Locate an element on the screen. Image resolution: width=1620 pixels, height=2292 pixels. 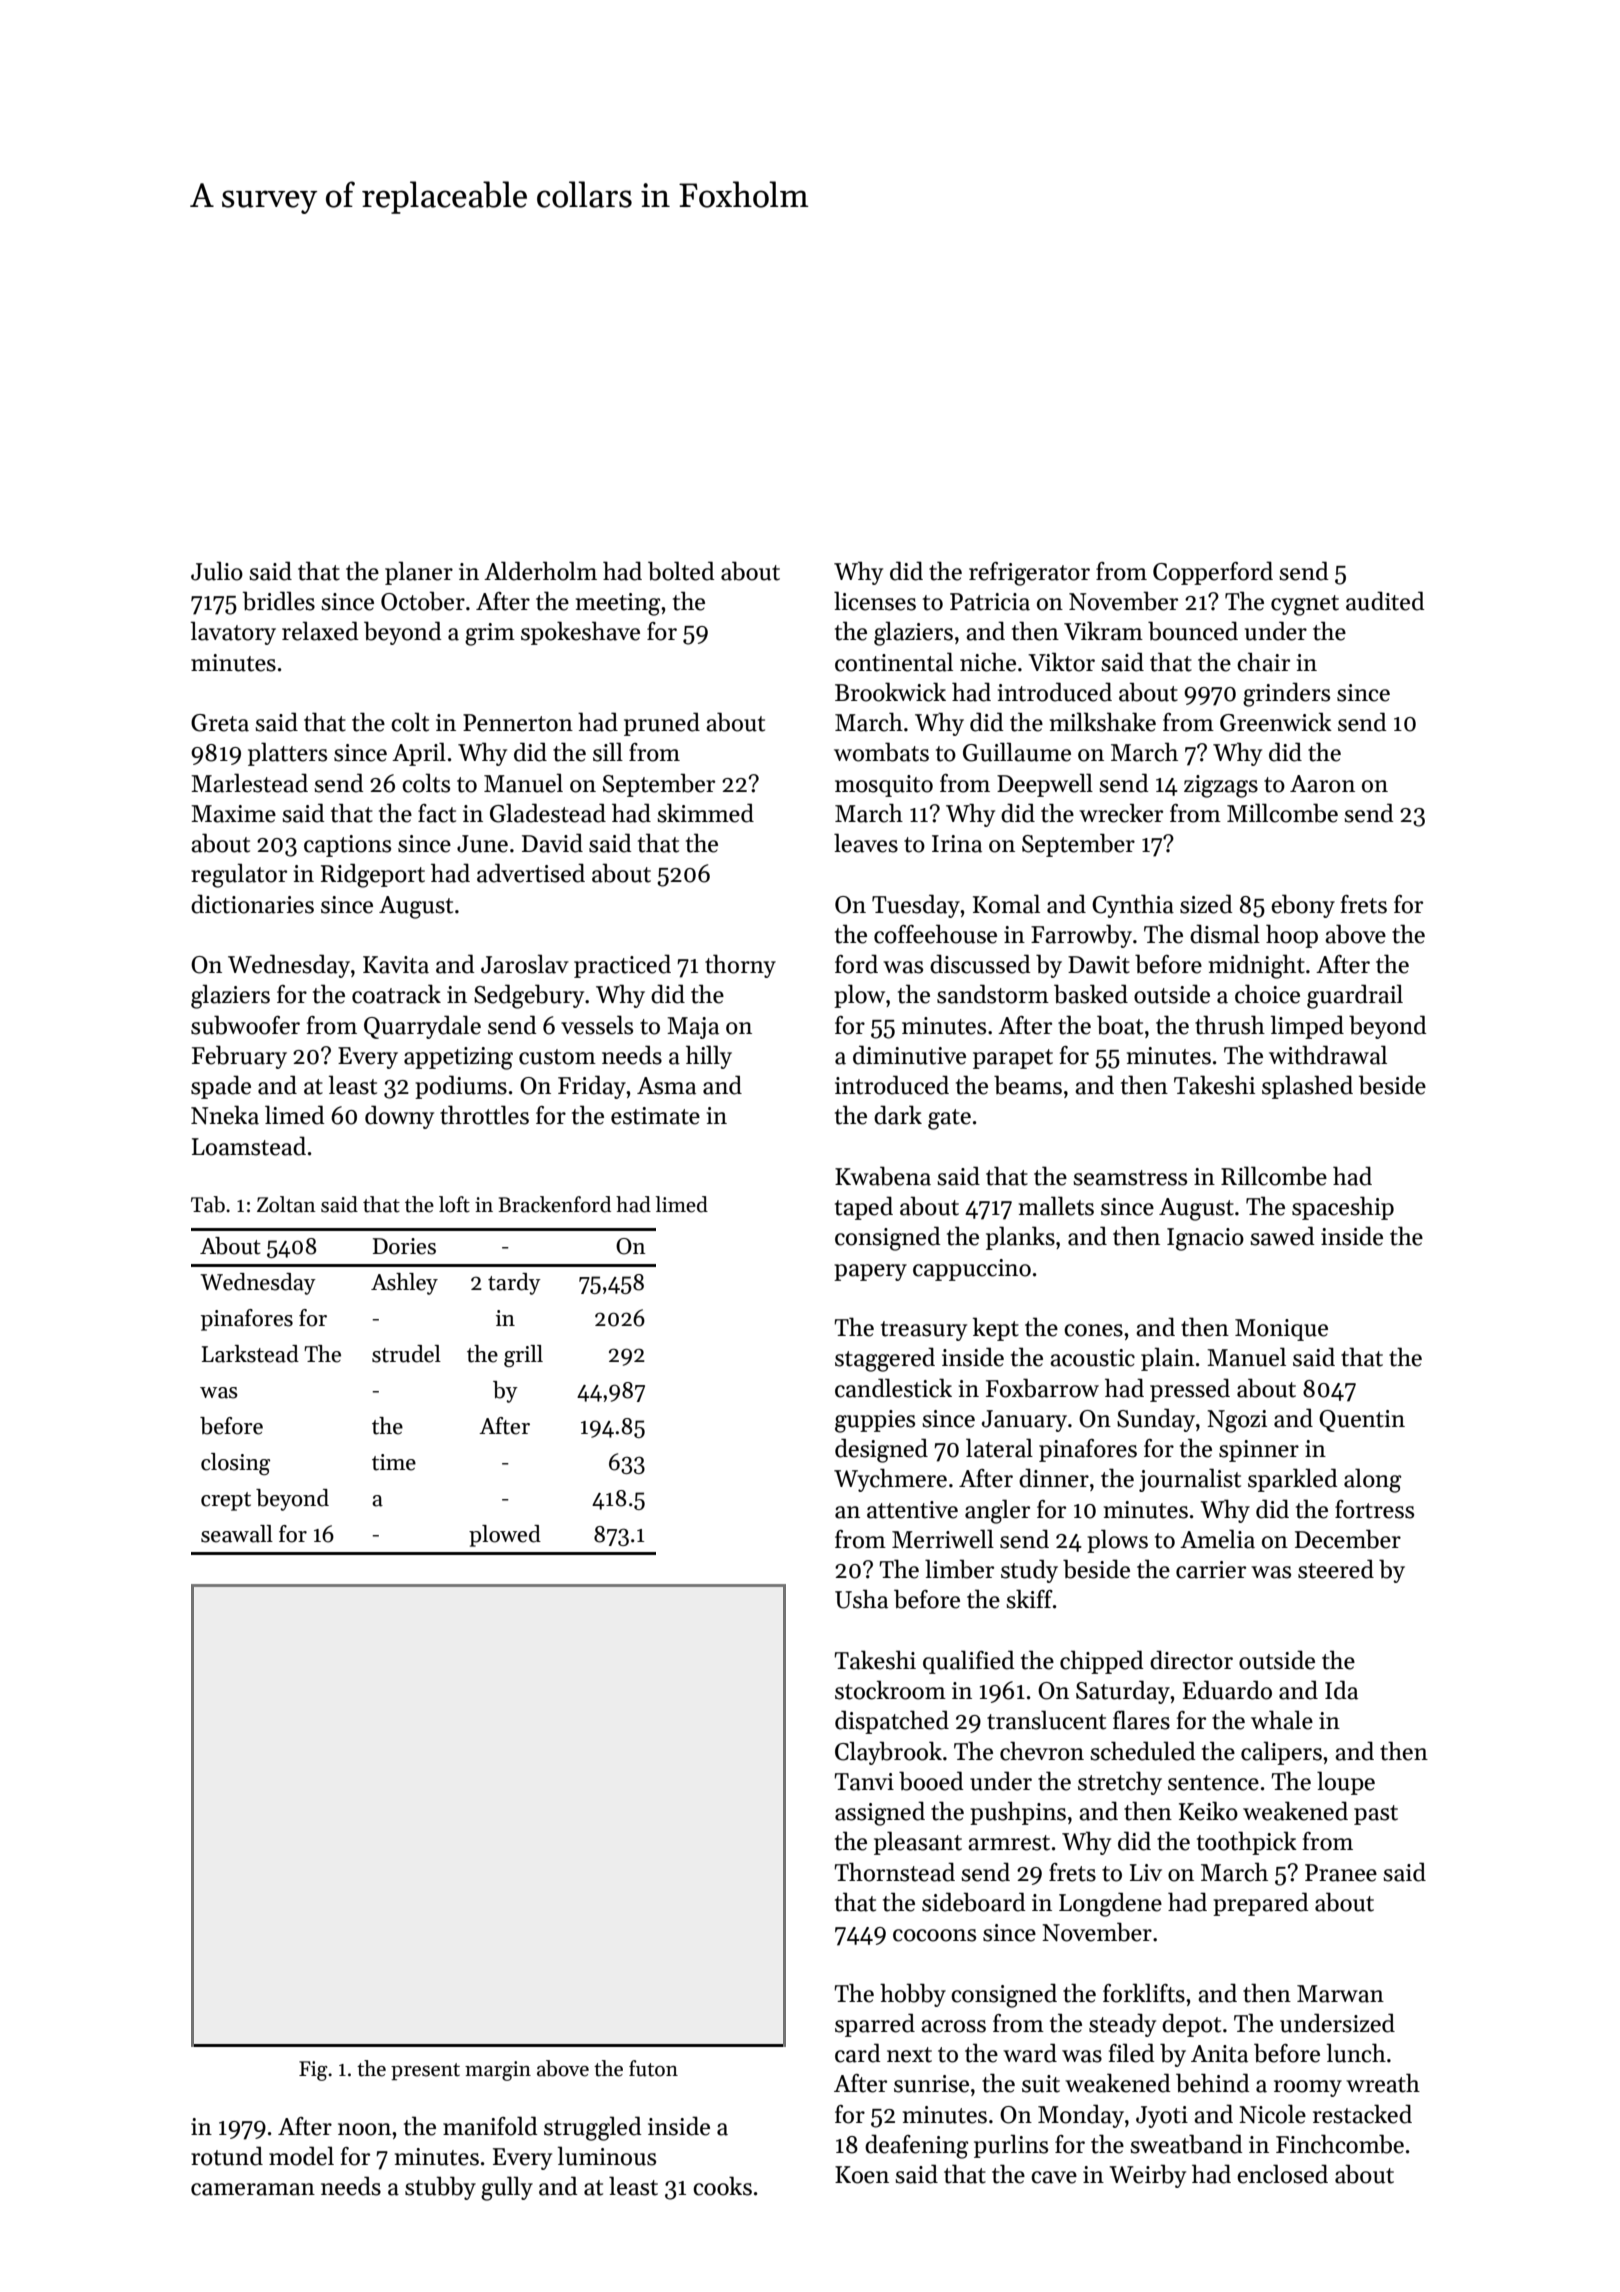
audited is located at coordinates (1385, 601).
